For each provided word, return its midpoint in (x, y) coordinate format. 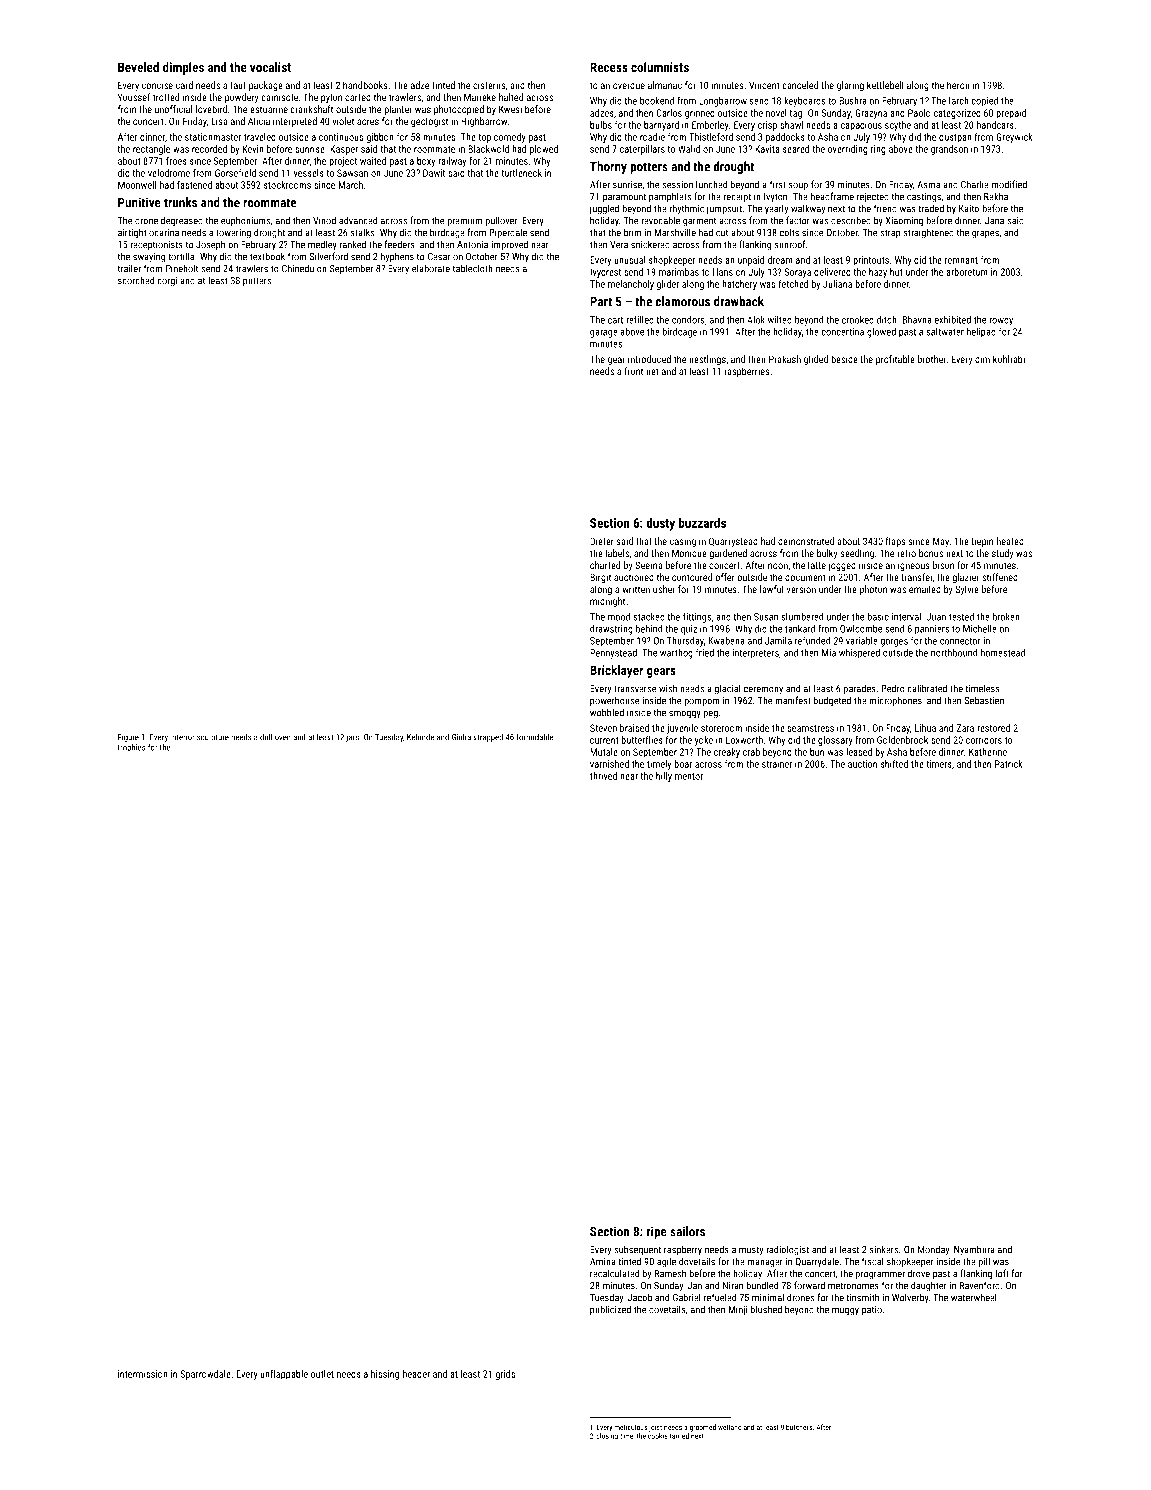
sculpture (213, 738)
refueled (720, 1297)
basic (878, 617)
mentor (689, 776)
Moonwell (137, 185)
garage (604, 334)
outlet (322, 1374)
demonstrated (806, 541)
